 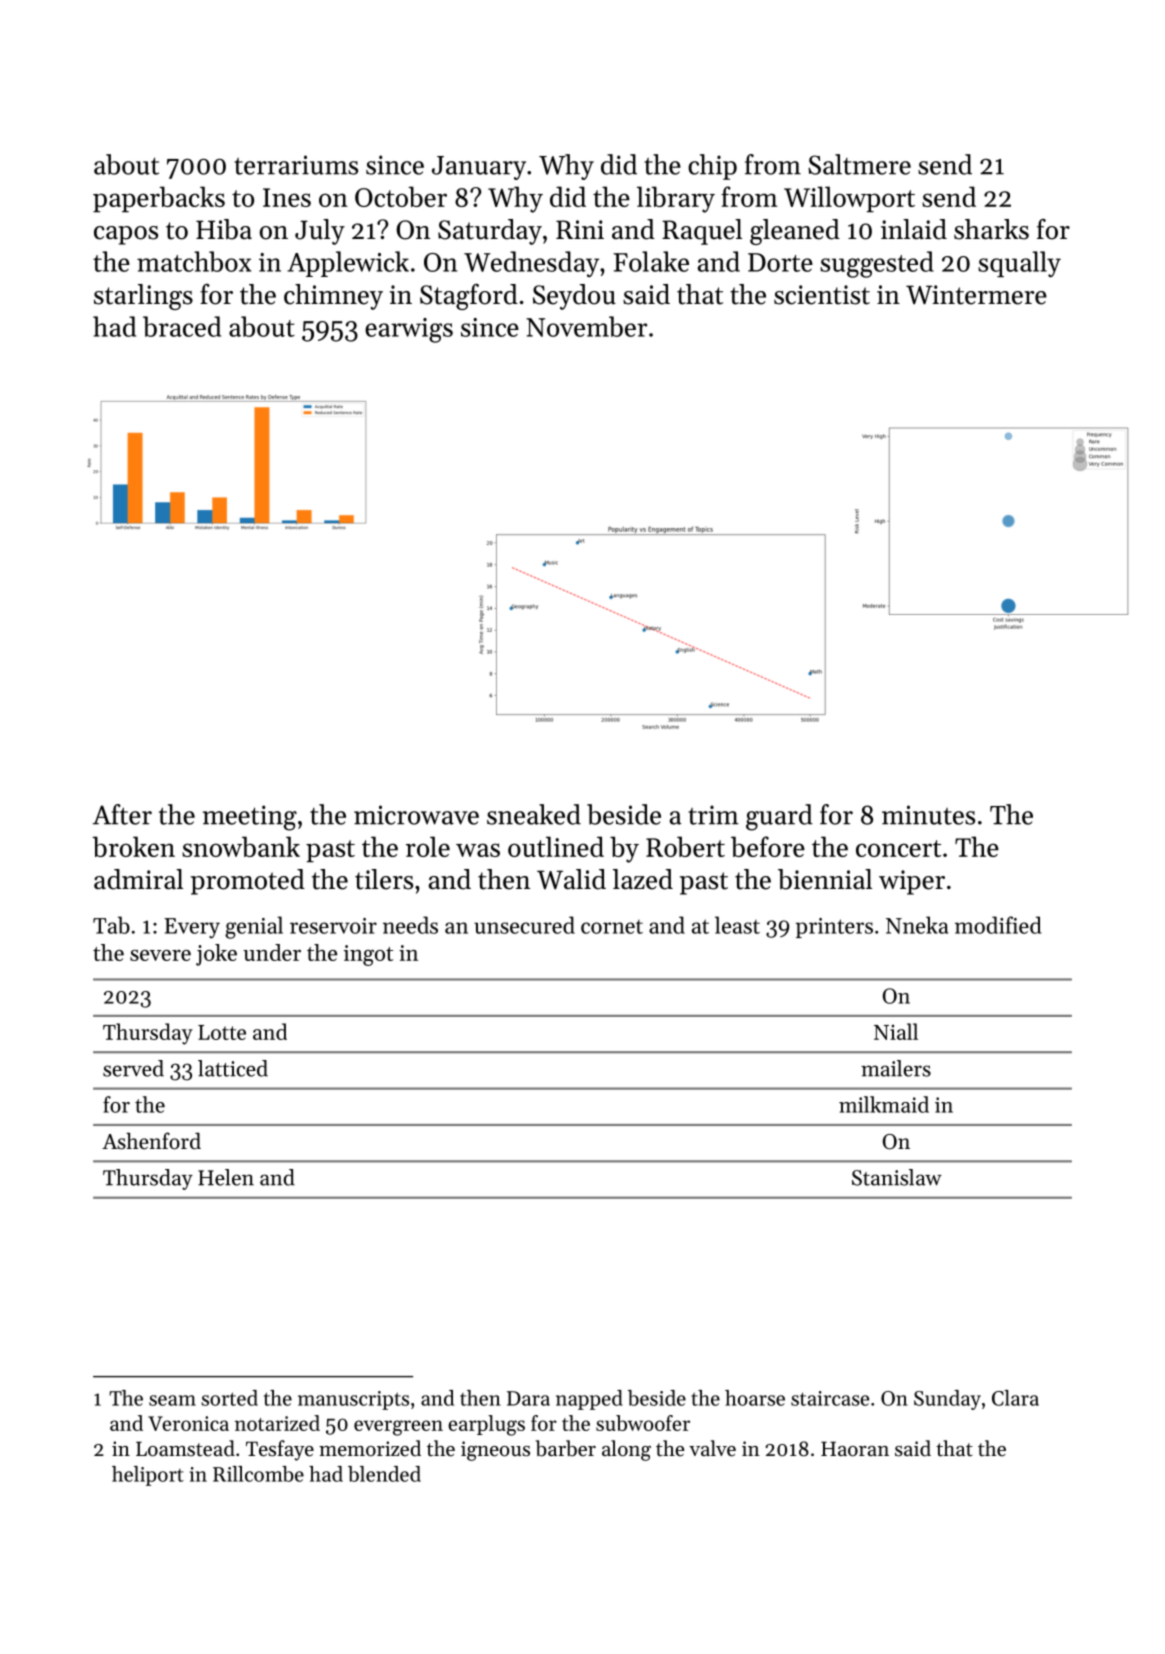 What do you see at coordinates (976, 295) in the screenshot?
I see `Wintermere` at bounding box center [976, 295].
